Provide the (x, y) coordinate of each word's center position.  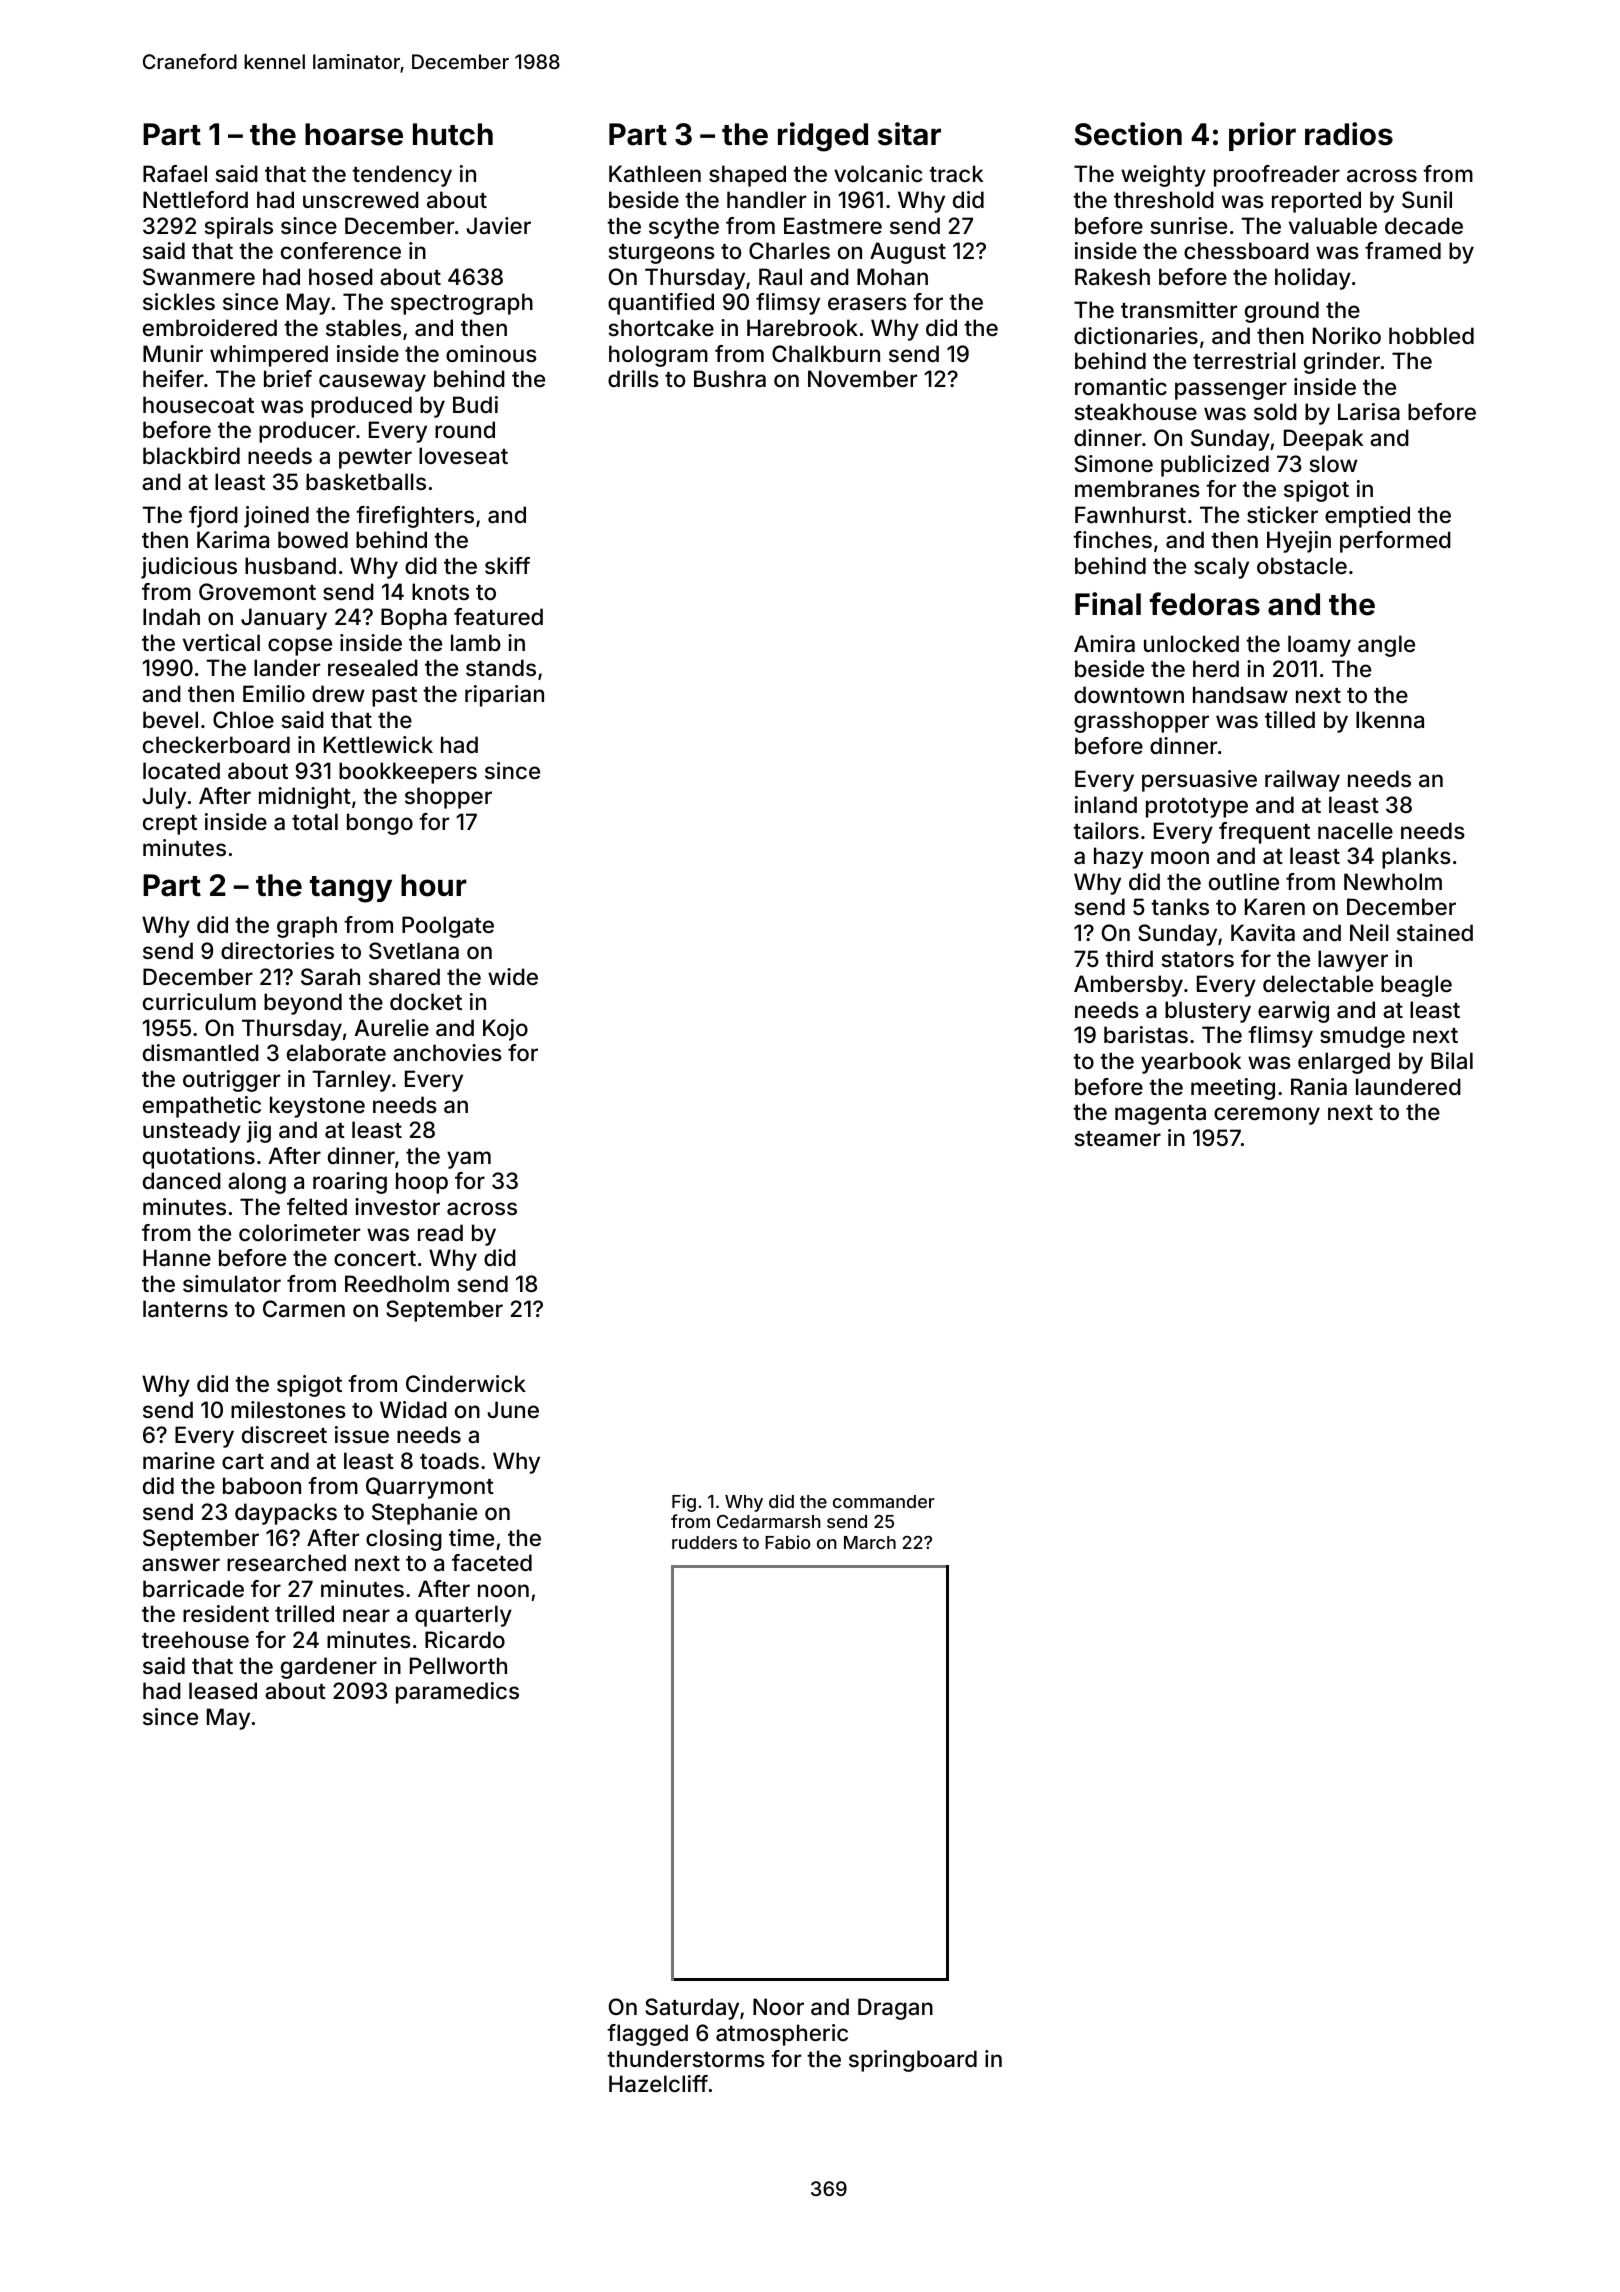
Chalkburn (826, 353)
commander (884, 1501)
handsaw (1240, 695)
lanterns (185, 1309)
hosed (341, 276)
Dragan (895, 2009)
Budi (475, 404)
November (862, 378)
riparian (504, 696)
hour (434, 885)
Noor (778, 2006)
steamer (1118, 1139)
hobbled (1431, 335)
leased (223, 1691)
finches (1112, 539)
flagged (647, 2035)
